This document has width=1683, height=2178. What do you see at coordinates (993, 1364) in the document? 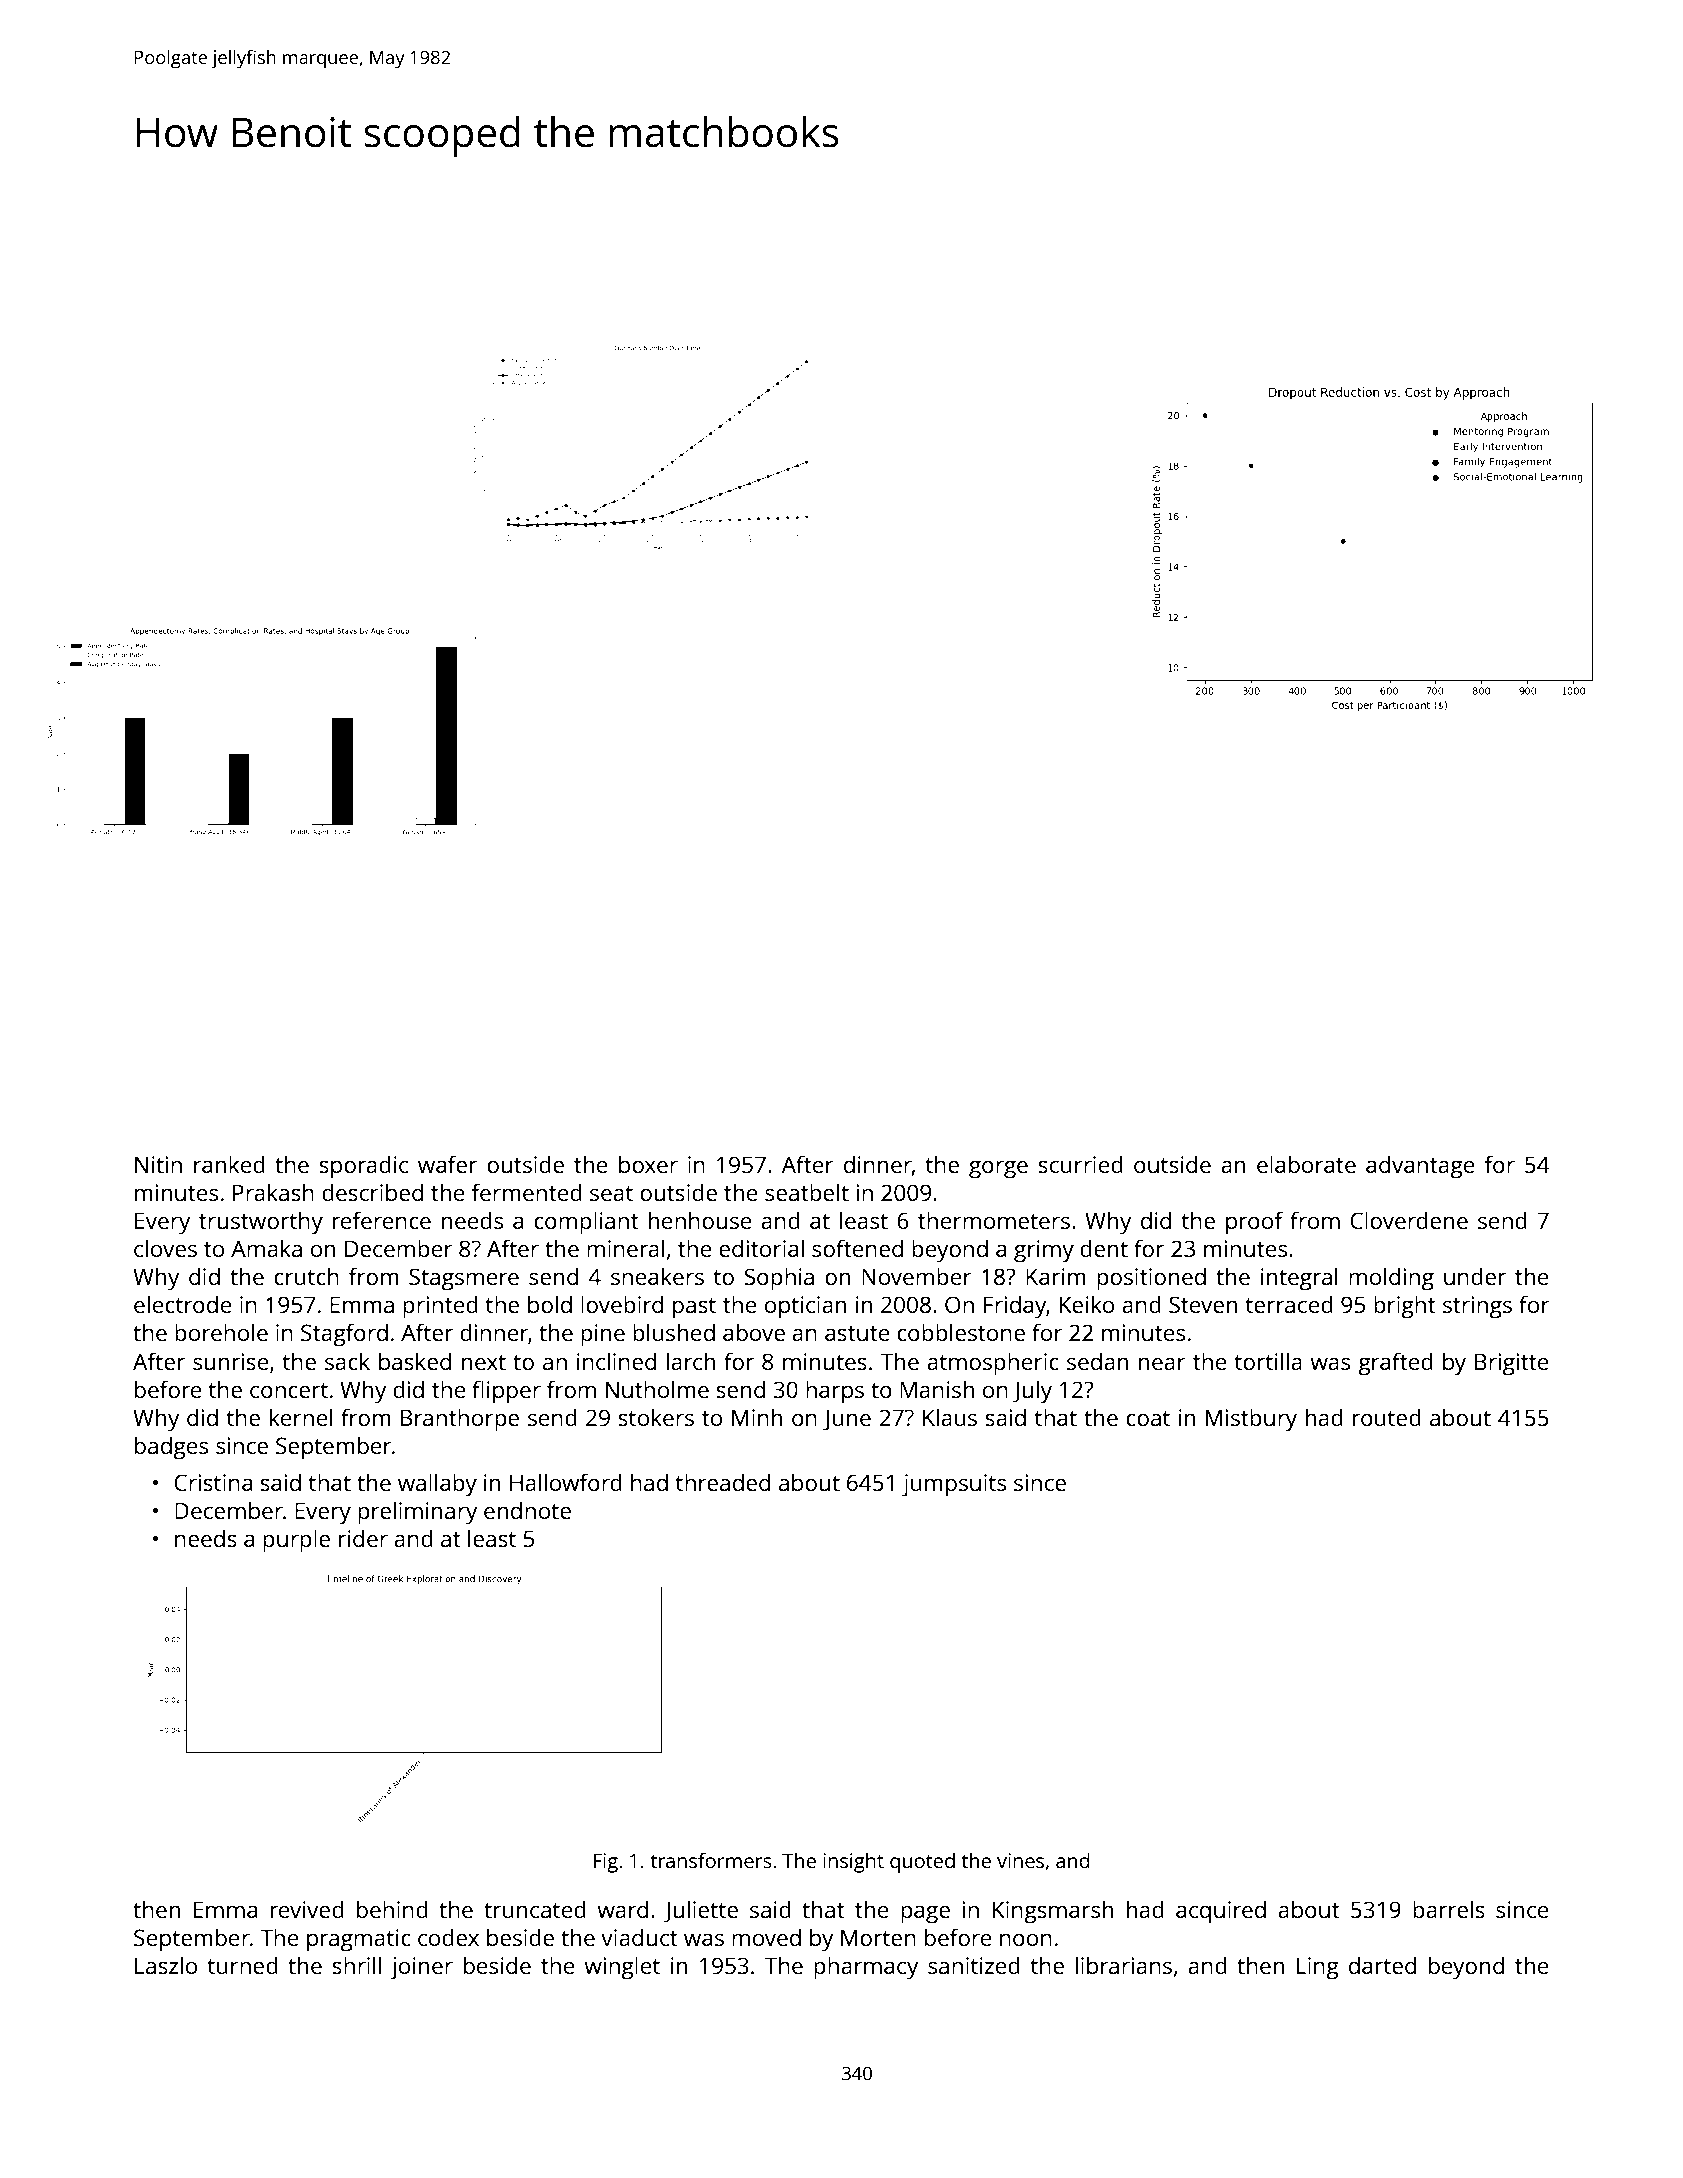
I see `atmospheric` at bounding box center [993, 1364].
